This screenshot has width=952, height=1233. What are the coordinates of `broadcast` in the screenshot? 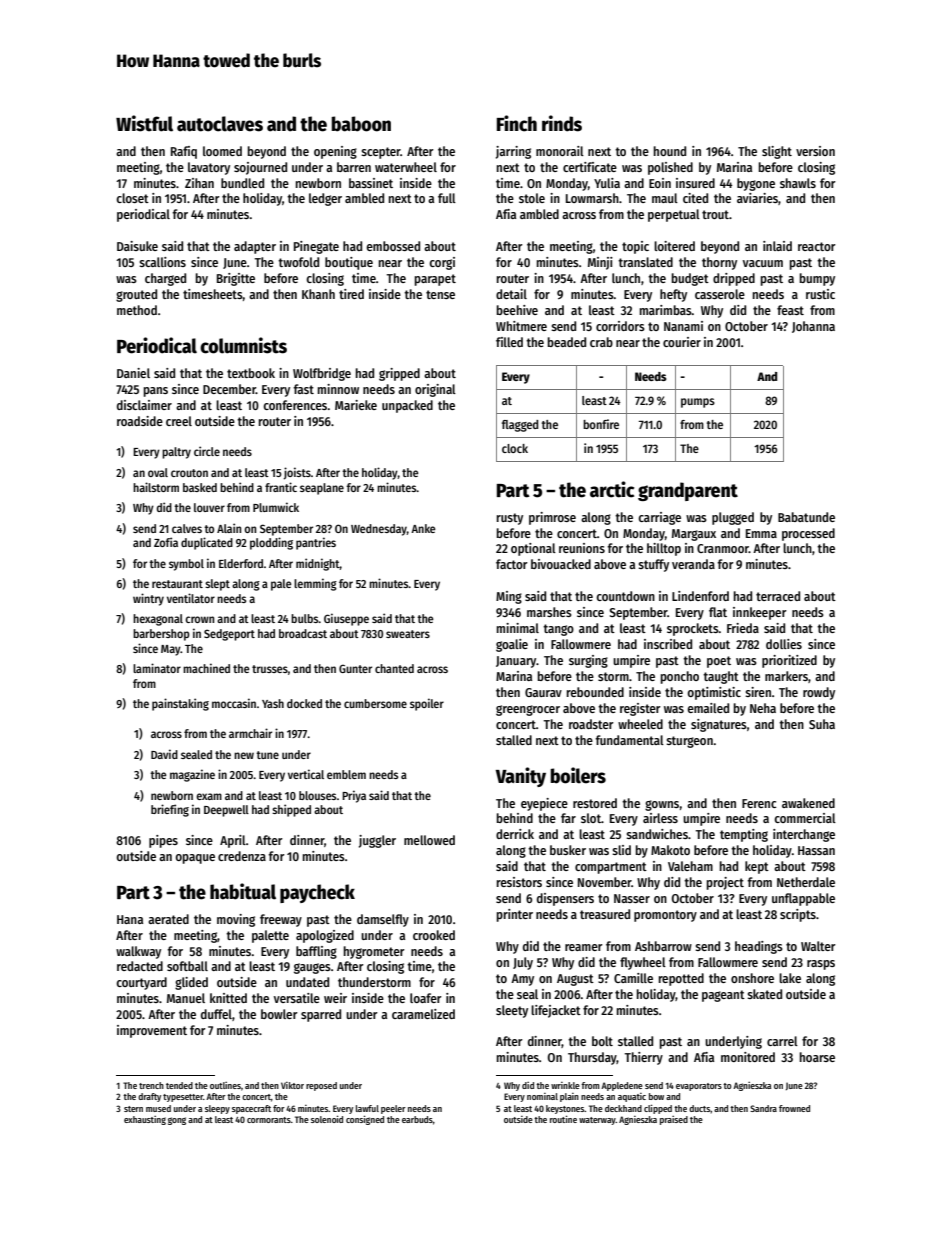 It's located at (303, 633).
